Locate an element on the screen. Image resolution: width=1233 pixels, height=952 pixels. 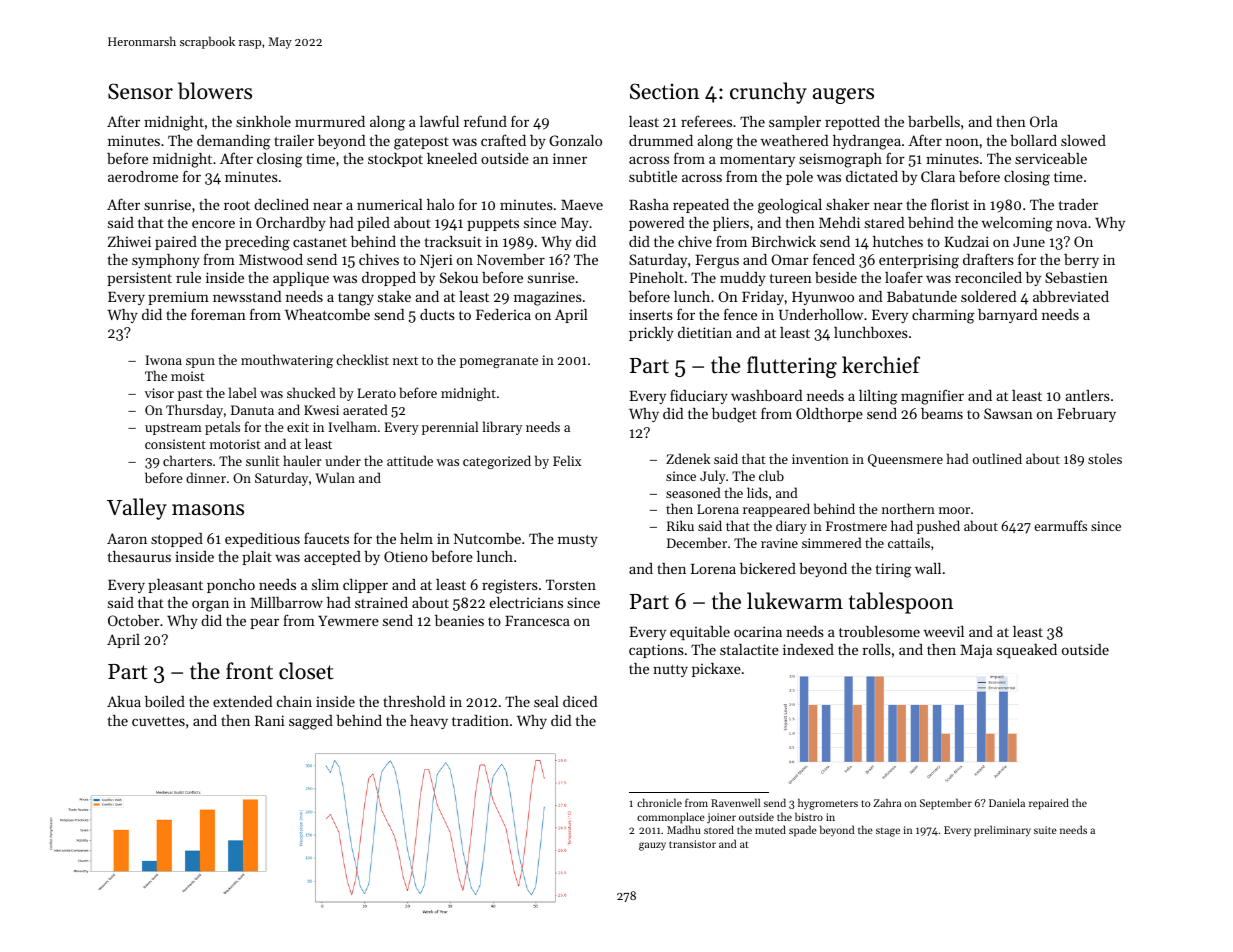
registers is located at coordinates (510, 586).
